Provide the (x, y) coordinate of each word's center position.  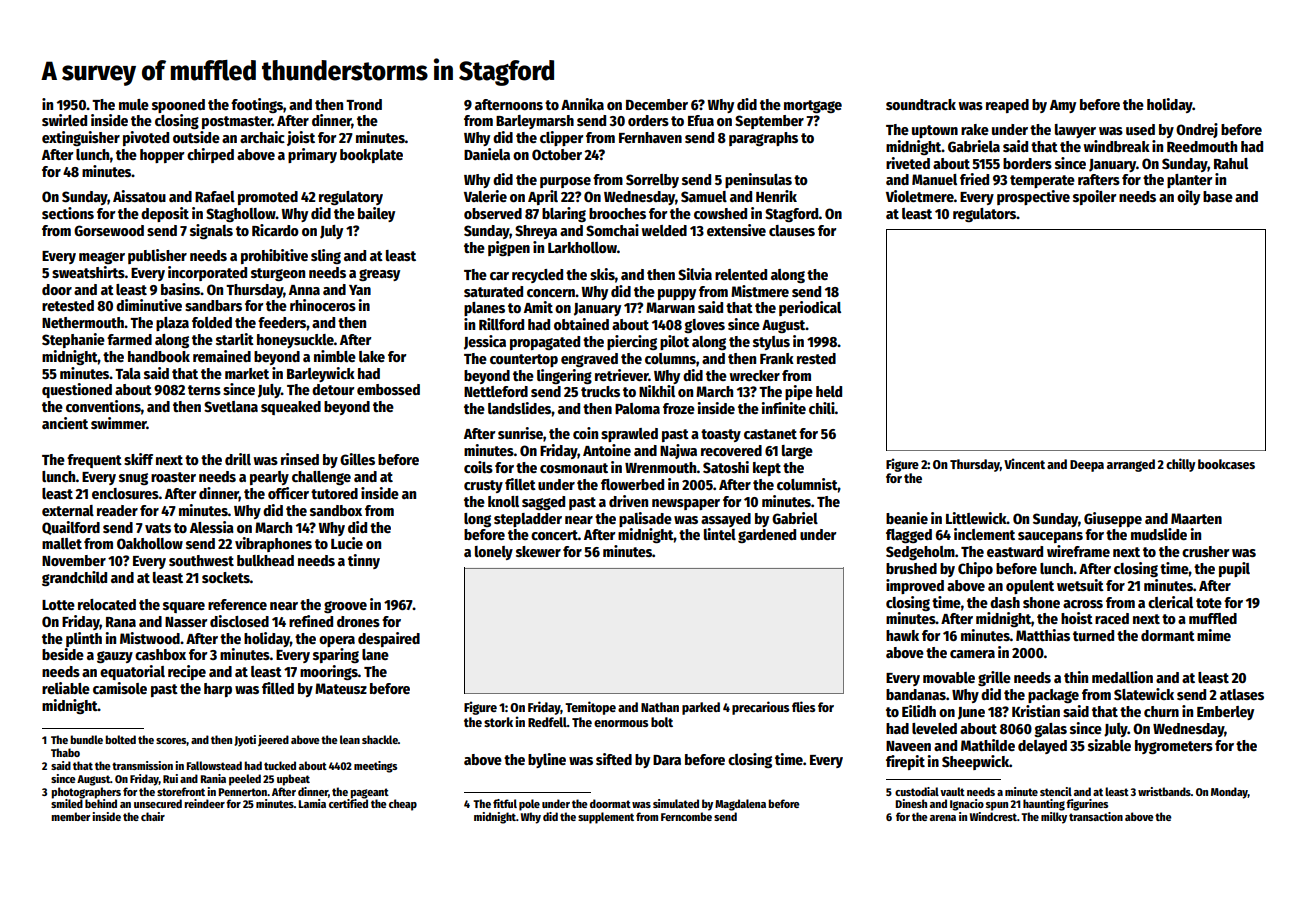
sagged (543, 503)
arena (943, 818)
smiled (67, 803)
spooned (178, 106)
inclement (984, 534)
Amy (1063, 106)
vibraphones (273, 544)
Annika (582, 104)
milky (1054, 818)
